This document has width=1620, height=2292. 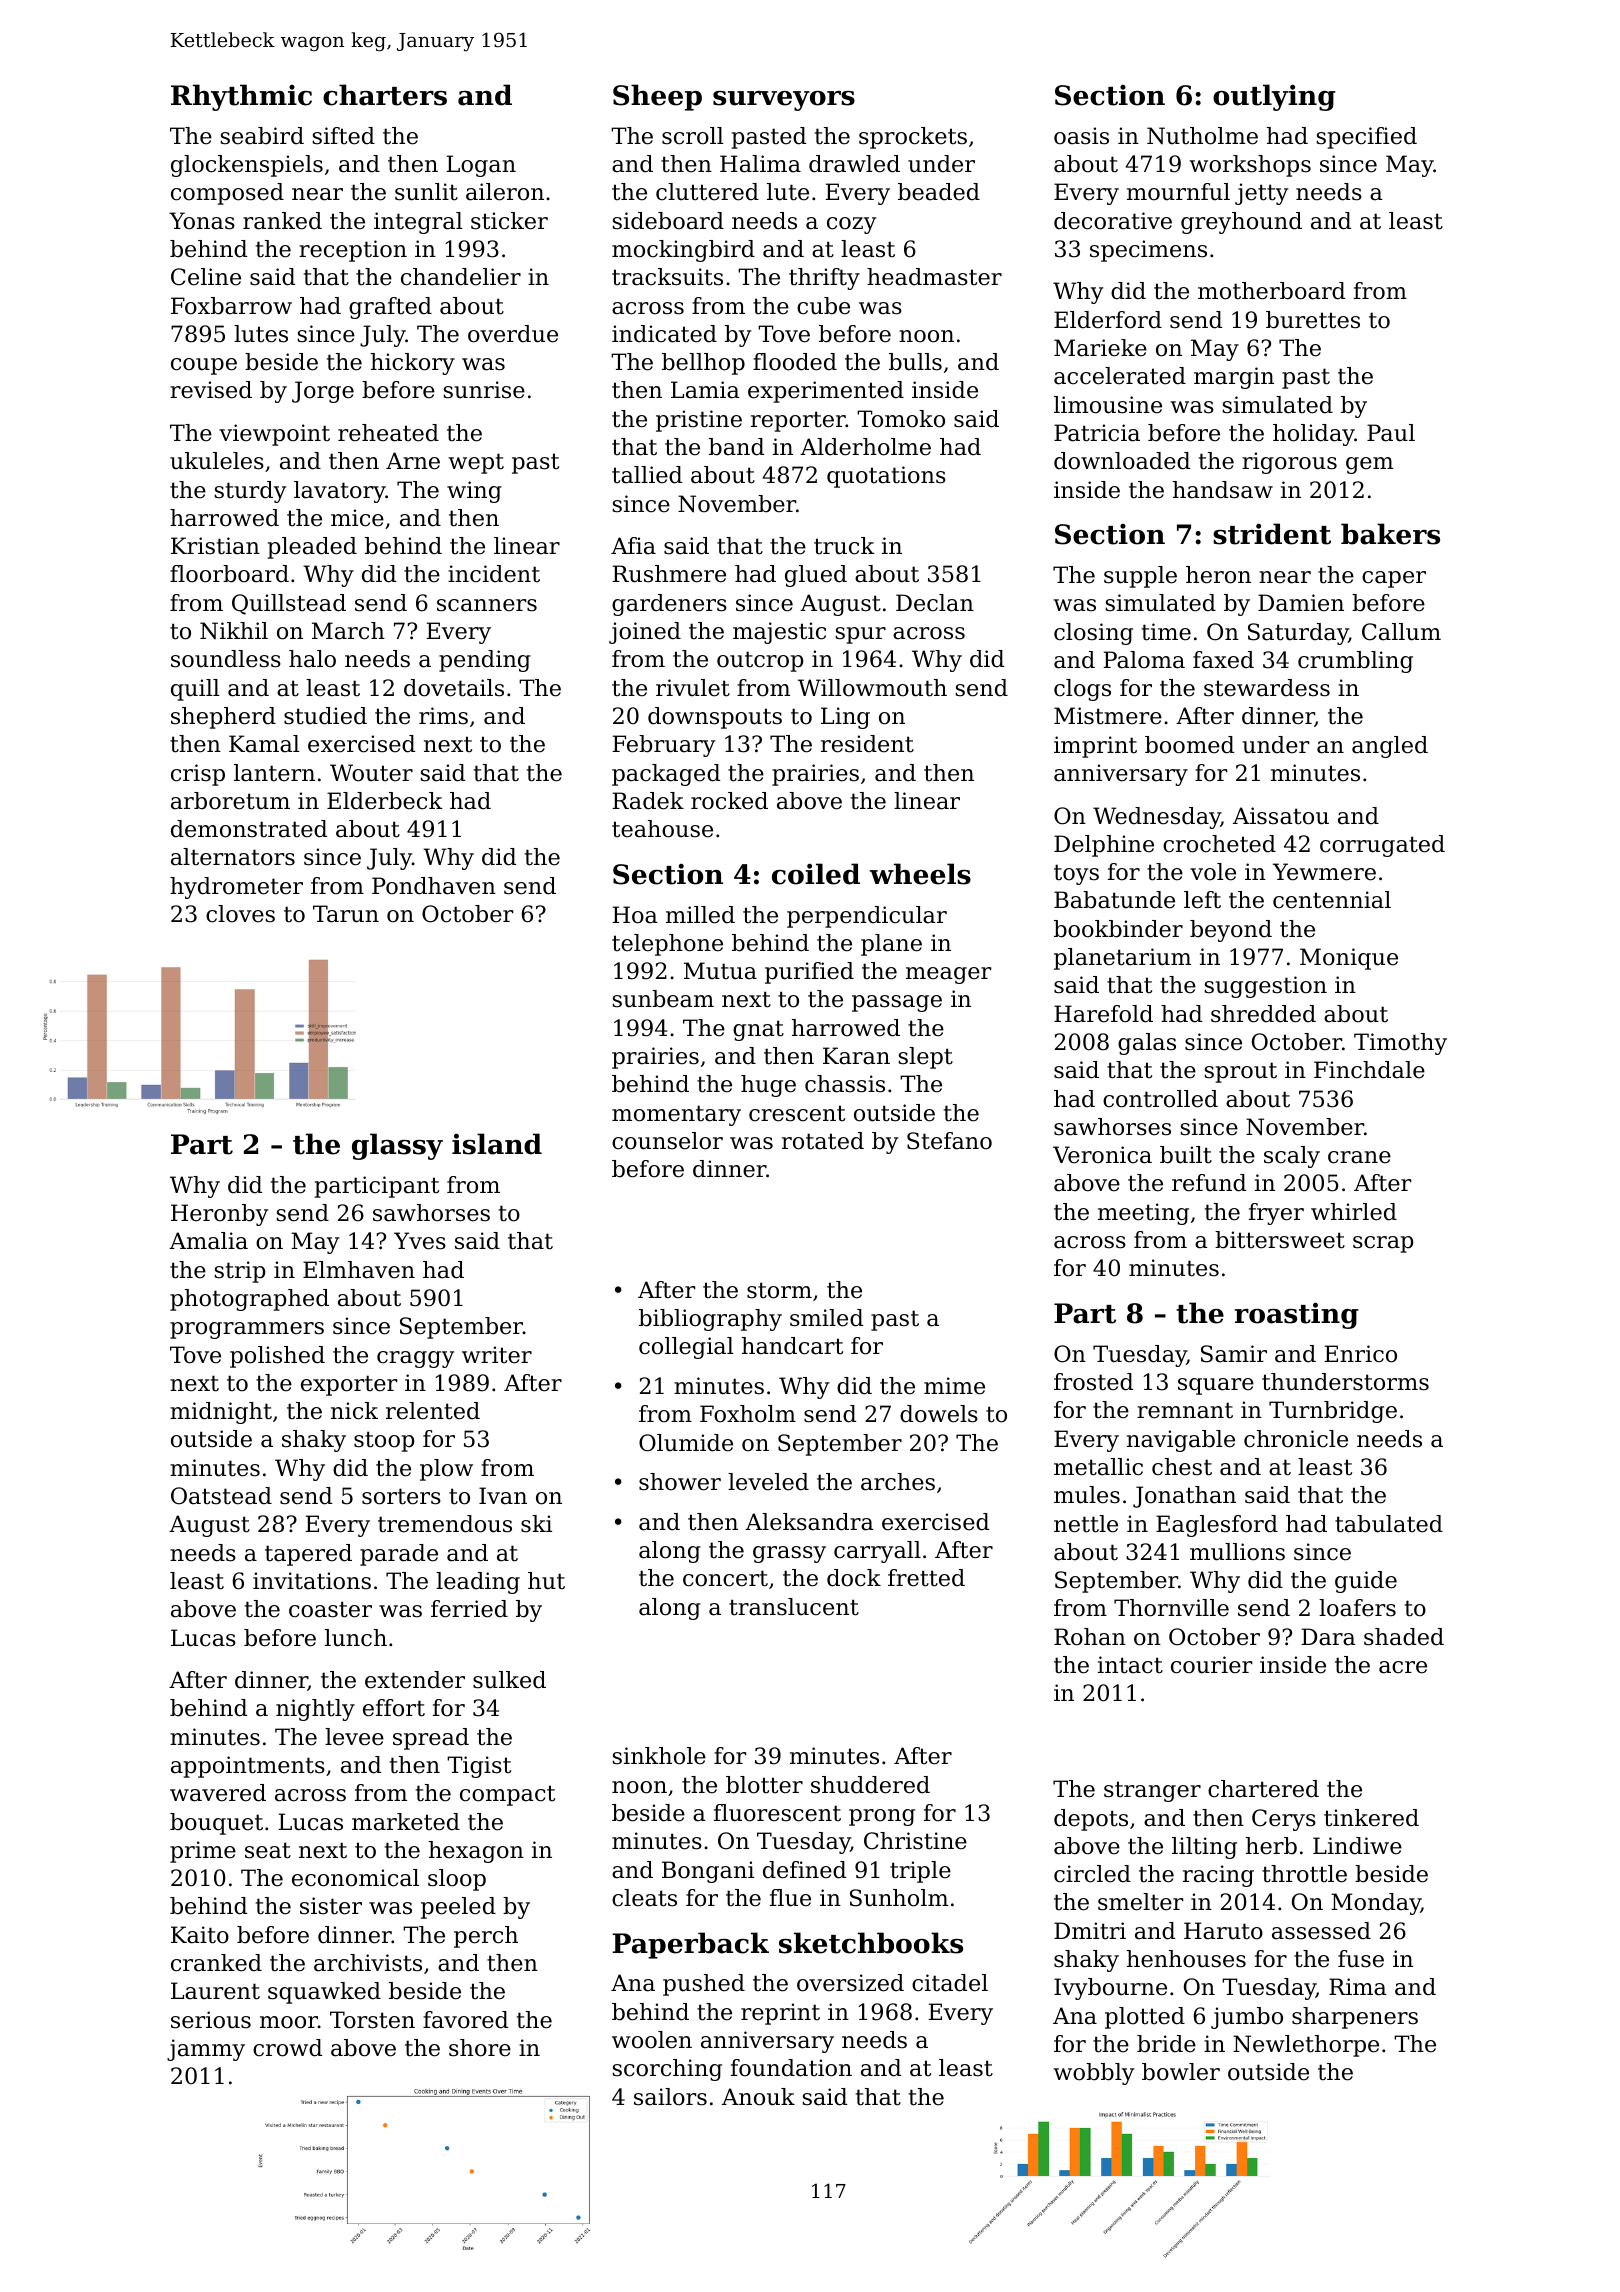 I want to click on surveyors, so click(x=784, y=101).
